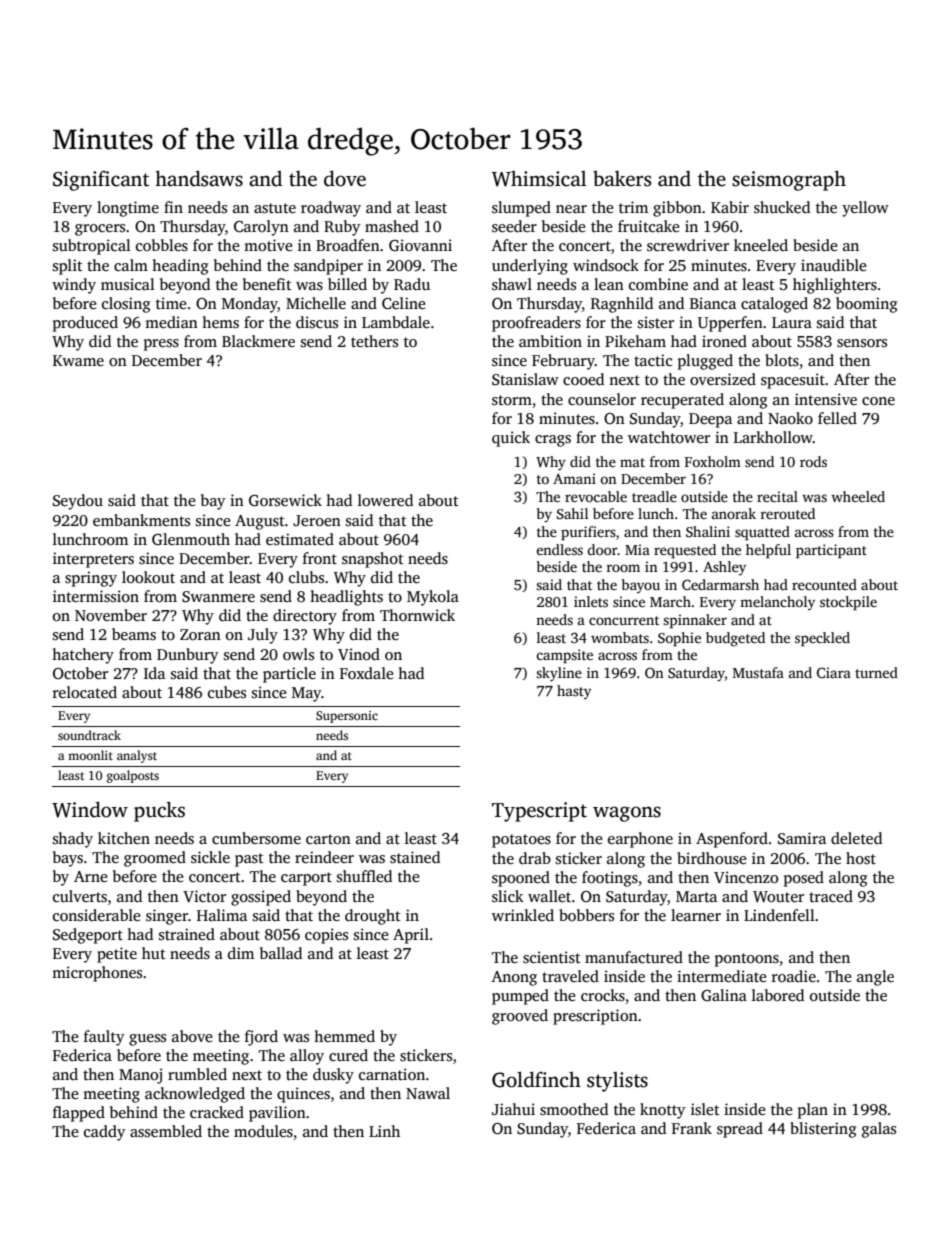  What do you see at coordinates (782, 207) in the image?
I see `shucked` at bounding box center [782, 207].
